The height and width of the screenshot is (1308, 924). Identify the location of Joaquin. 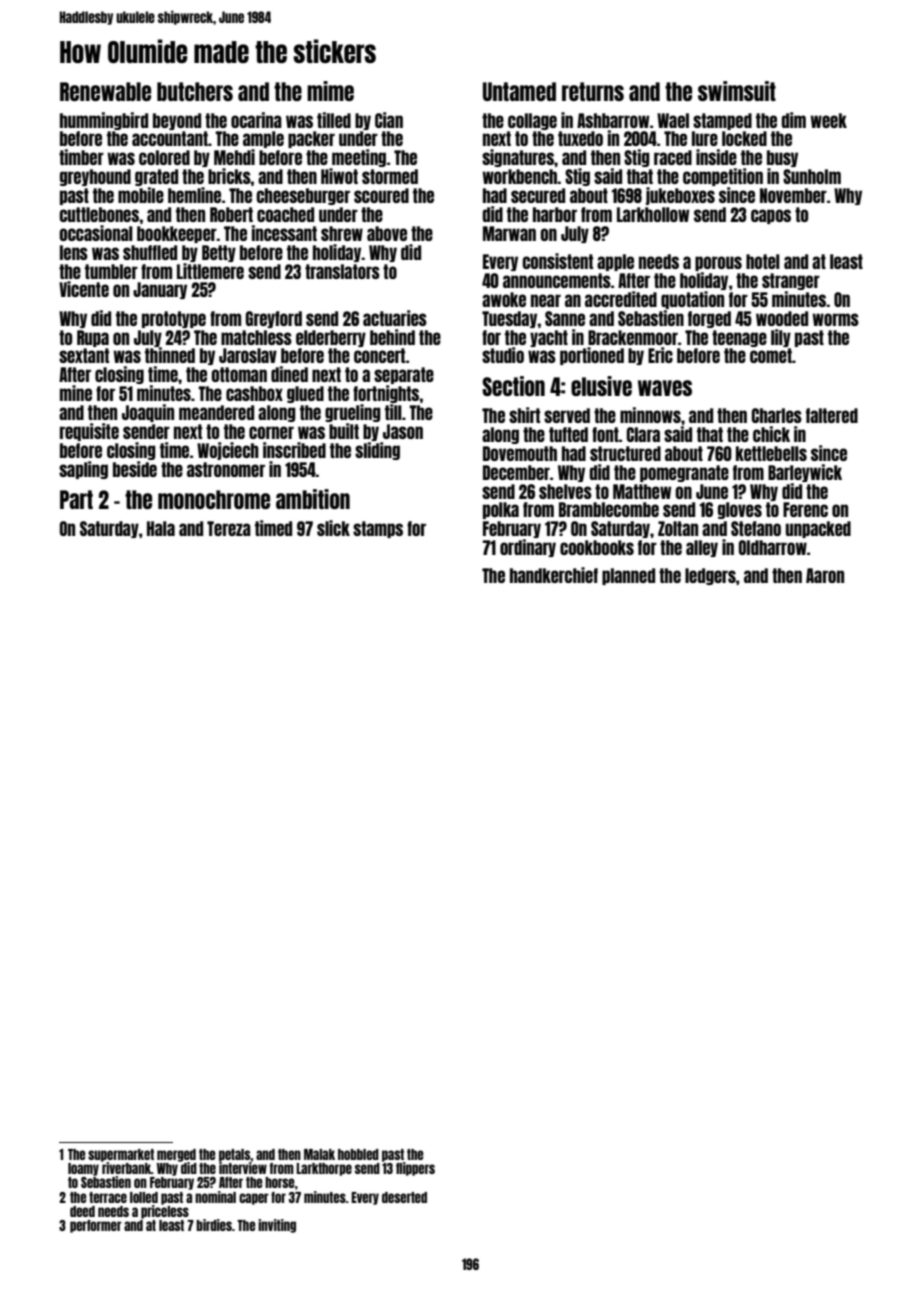
(148, 413).
